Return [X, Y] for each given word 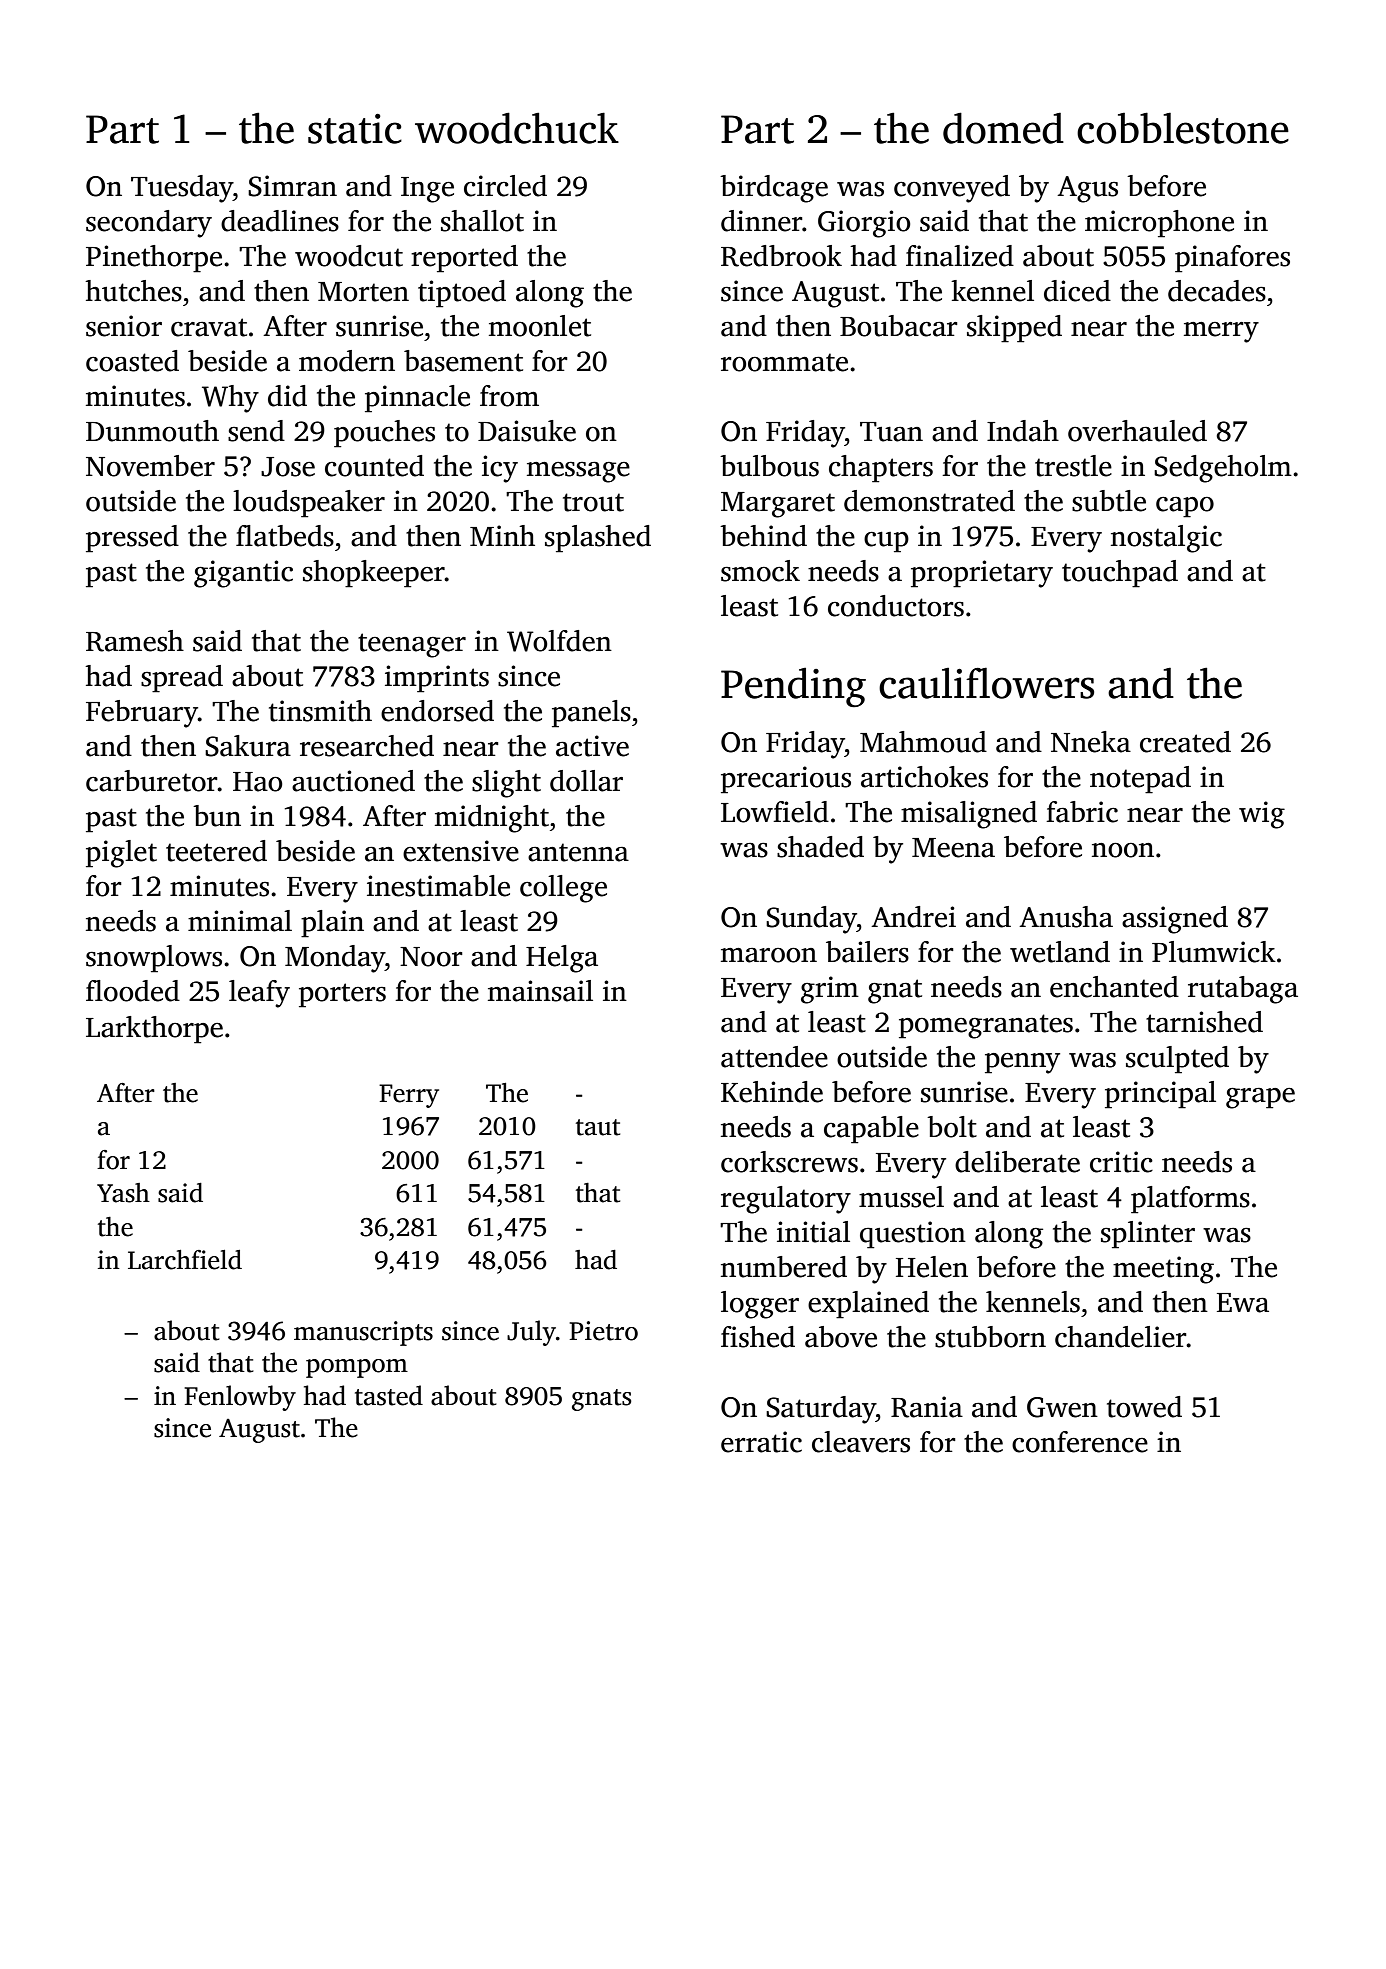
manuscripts [363, 1333]
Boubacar [899, 326]
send [256, 431]
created [1185, 742]
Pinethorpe [154, 259]
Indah [1023, 431]
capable [871, 1130]
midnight [492, 819]
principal [1160, 1095]
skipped [1014, 329]
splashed [598, 539]
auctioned [353, 781]
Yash [123, 1193]
